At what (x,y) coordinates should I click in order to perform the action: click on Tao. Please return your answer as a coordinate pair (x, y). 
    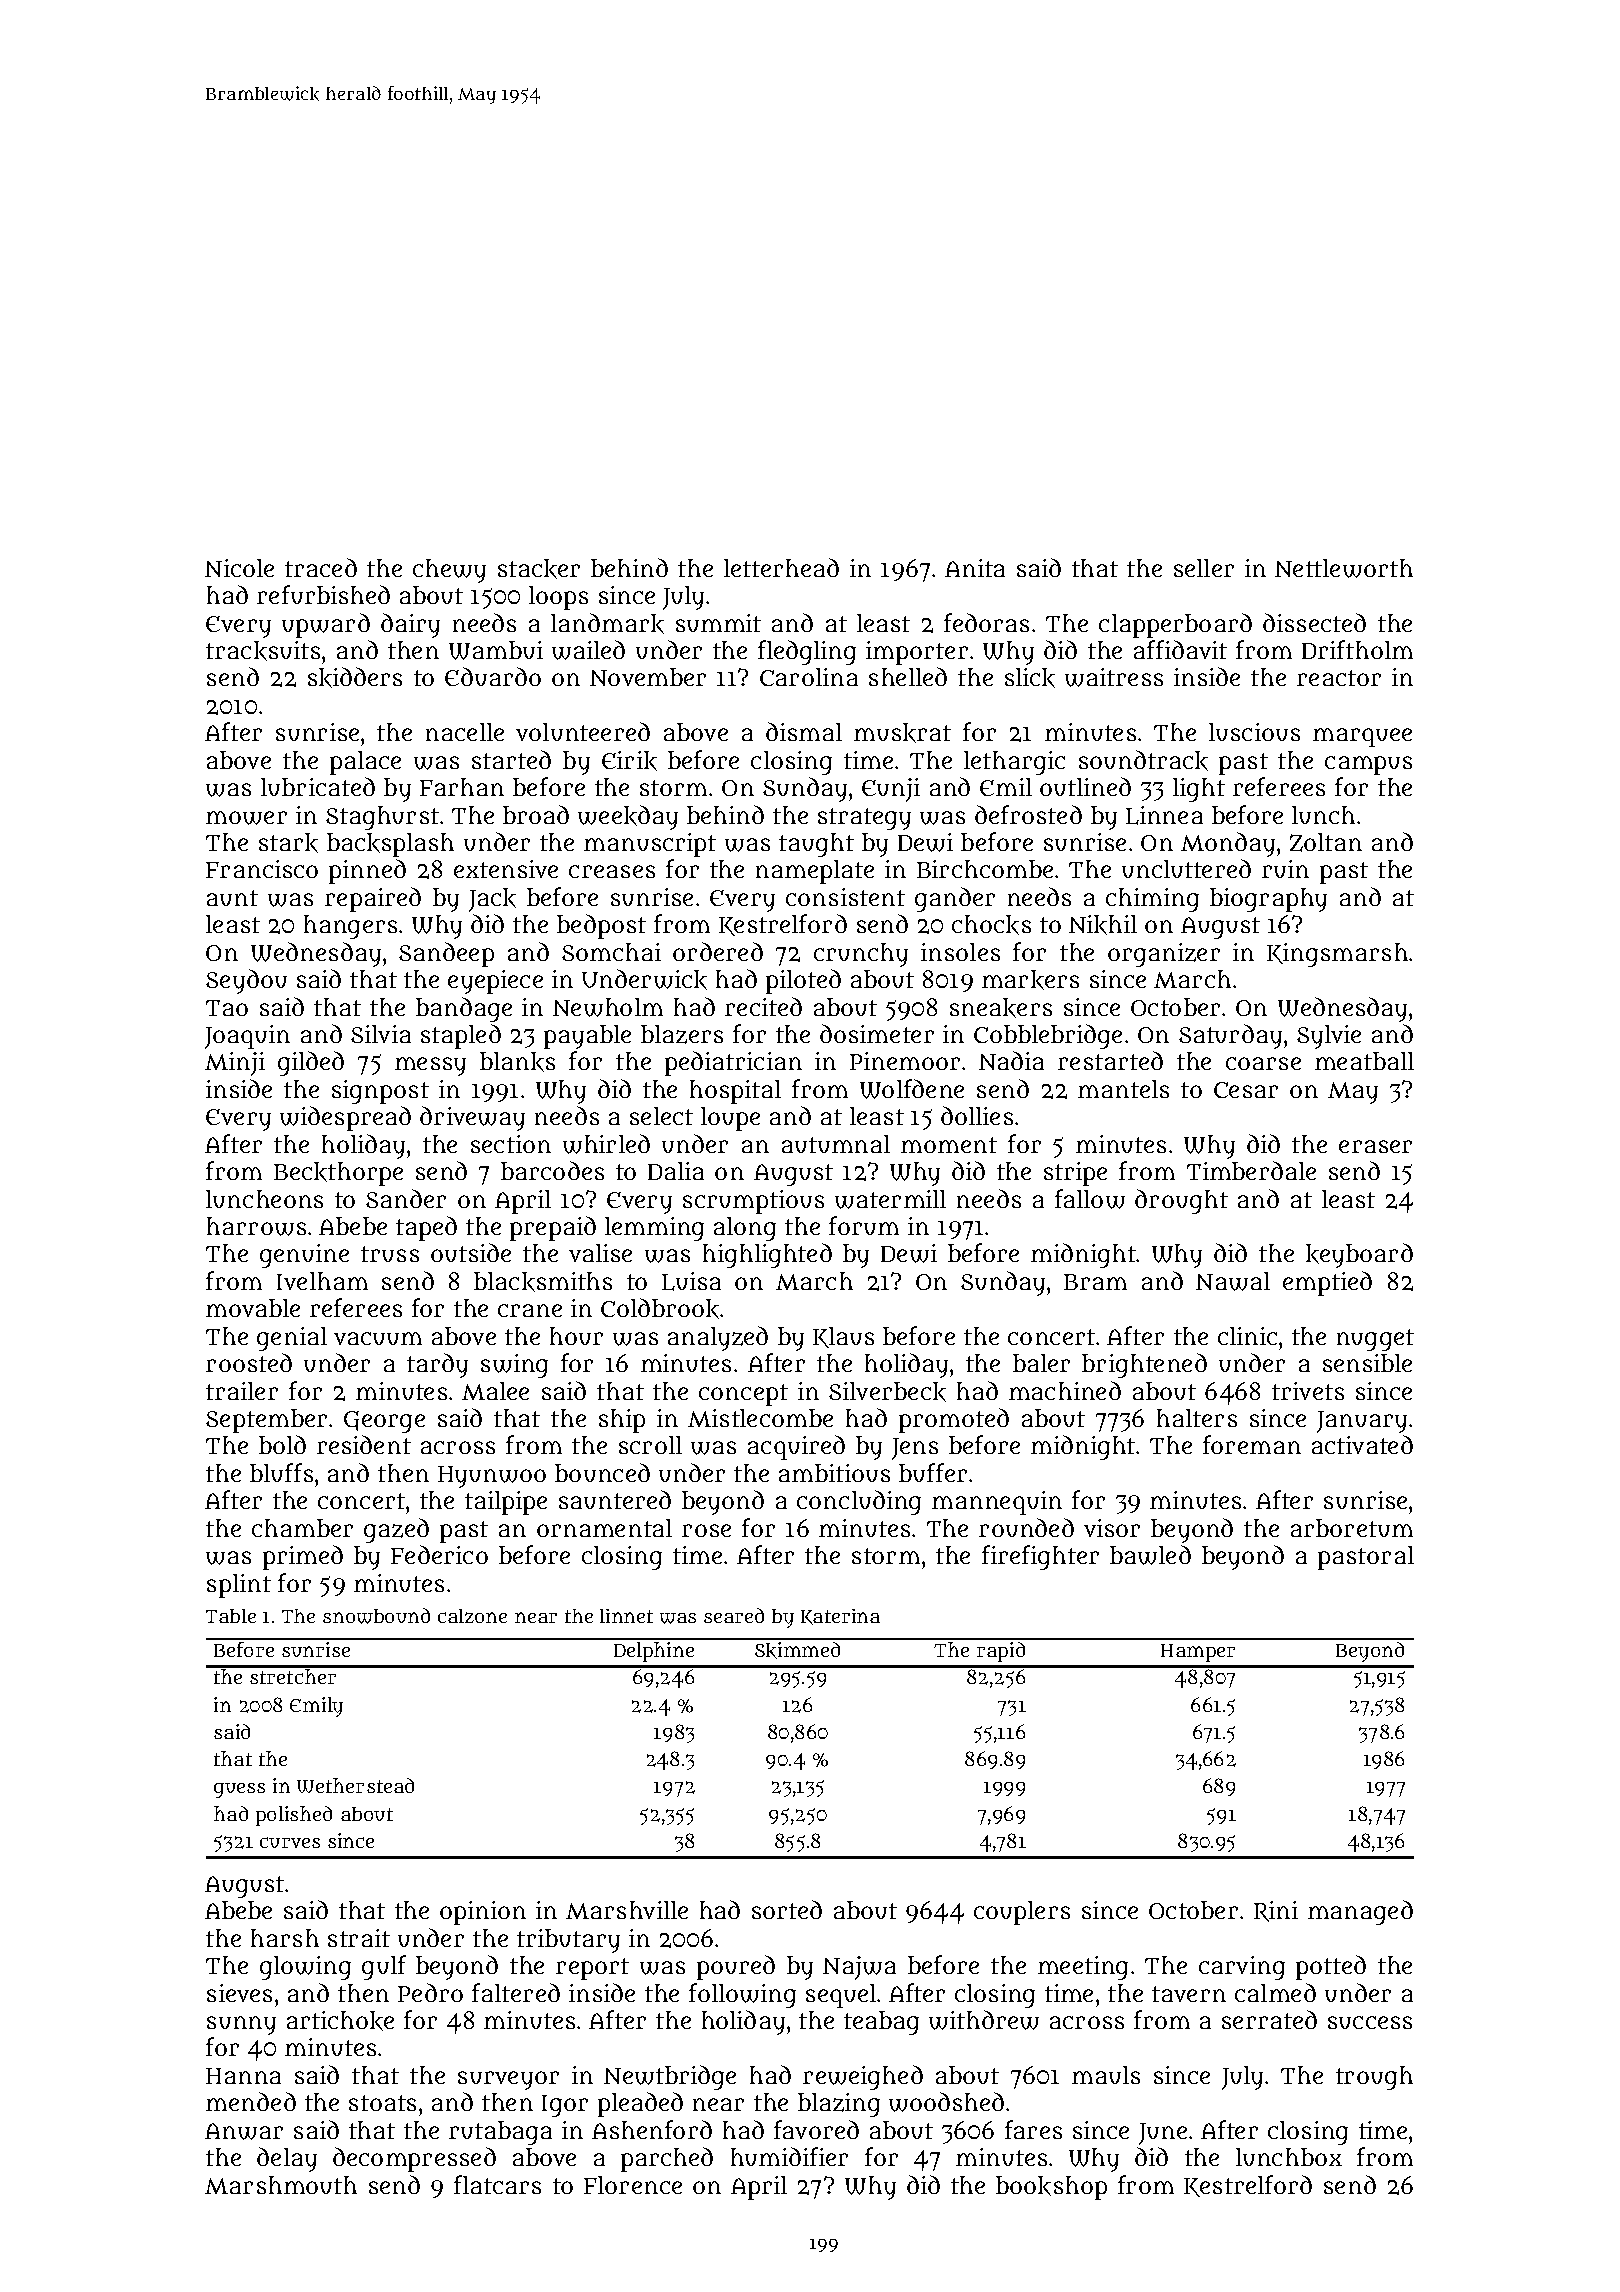
    Looking at the image, I should click on (227, 1008).
